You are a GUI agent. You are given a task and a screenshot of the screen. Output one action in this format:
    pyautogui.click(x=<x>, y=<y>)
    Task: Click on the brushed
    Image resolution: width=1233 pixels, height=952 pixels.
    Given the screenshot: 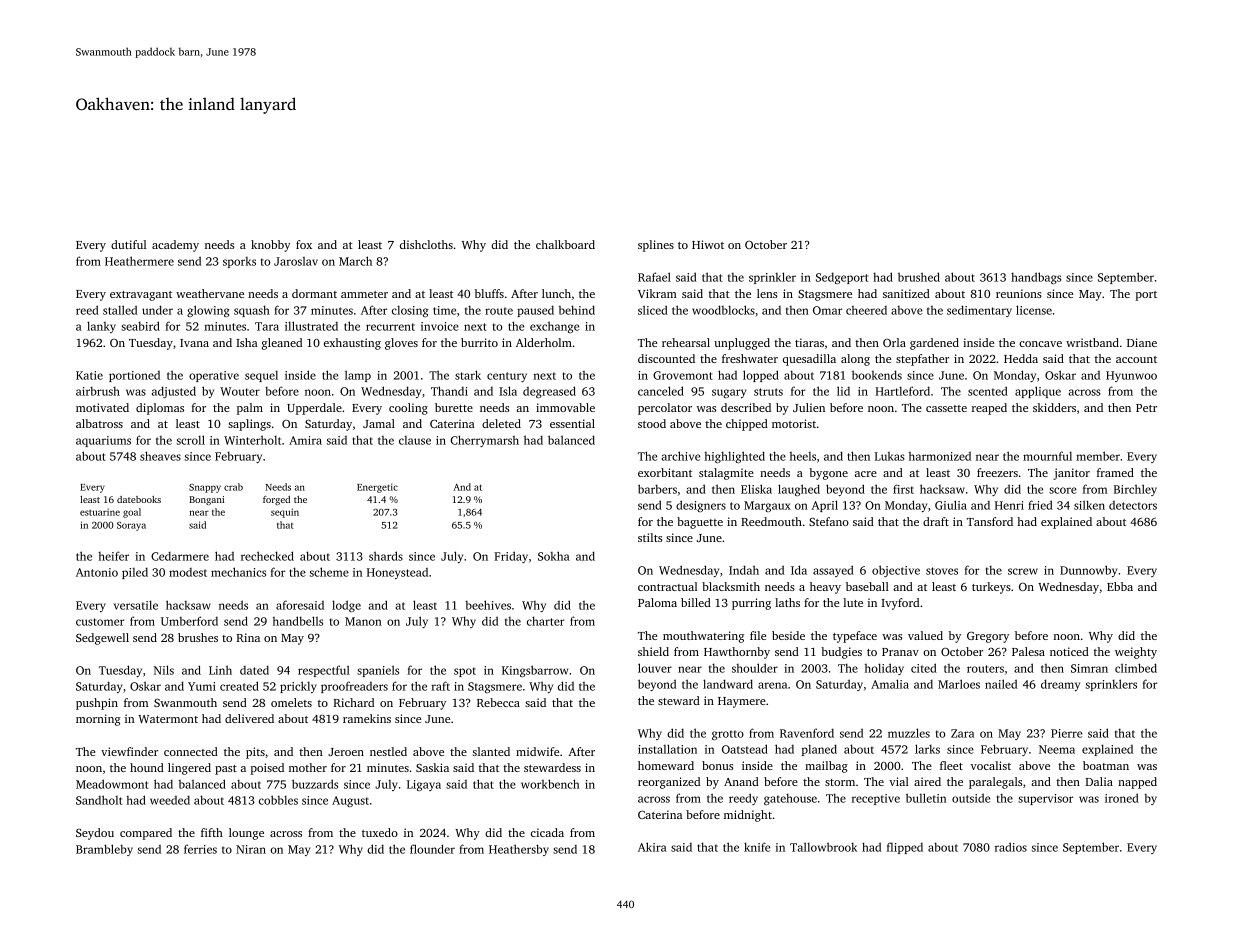 What is the action you would take?
    pyautogui.click(x=919, y=277)
